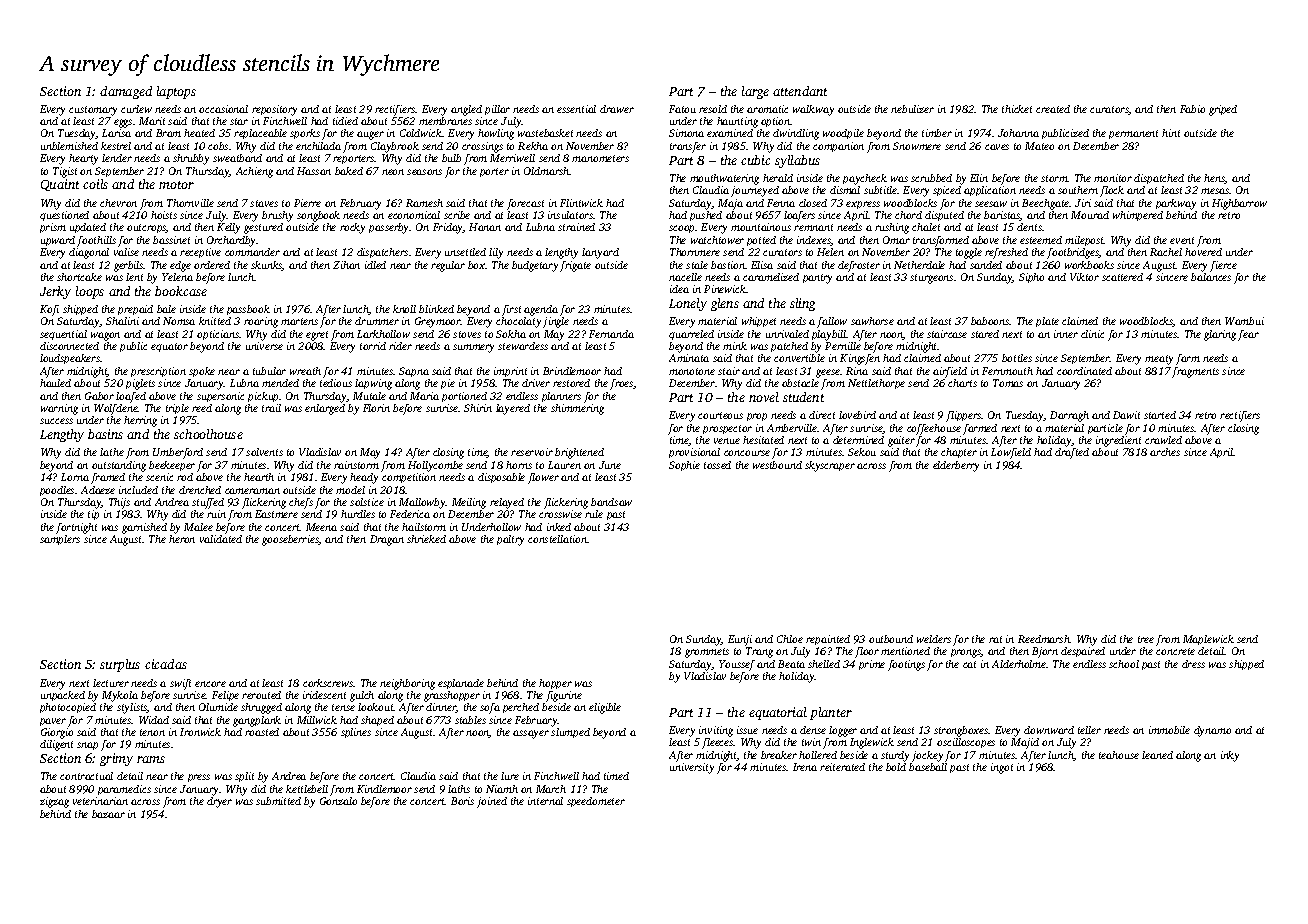 This image has width=1308, height=924. What do you see at coordinates (1182, 240) in the image?
I see `event` at bounding box center [1182, 240].
